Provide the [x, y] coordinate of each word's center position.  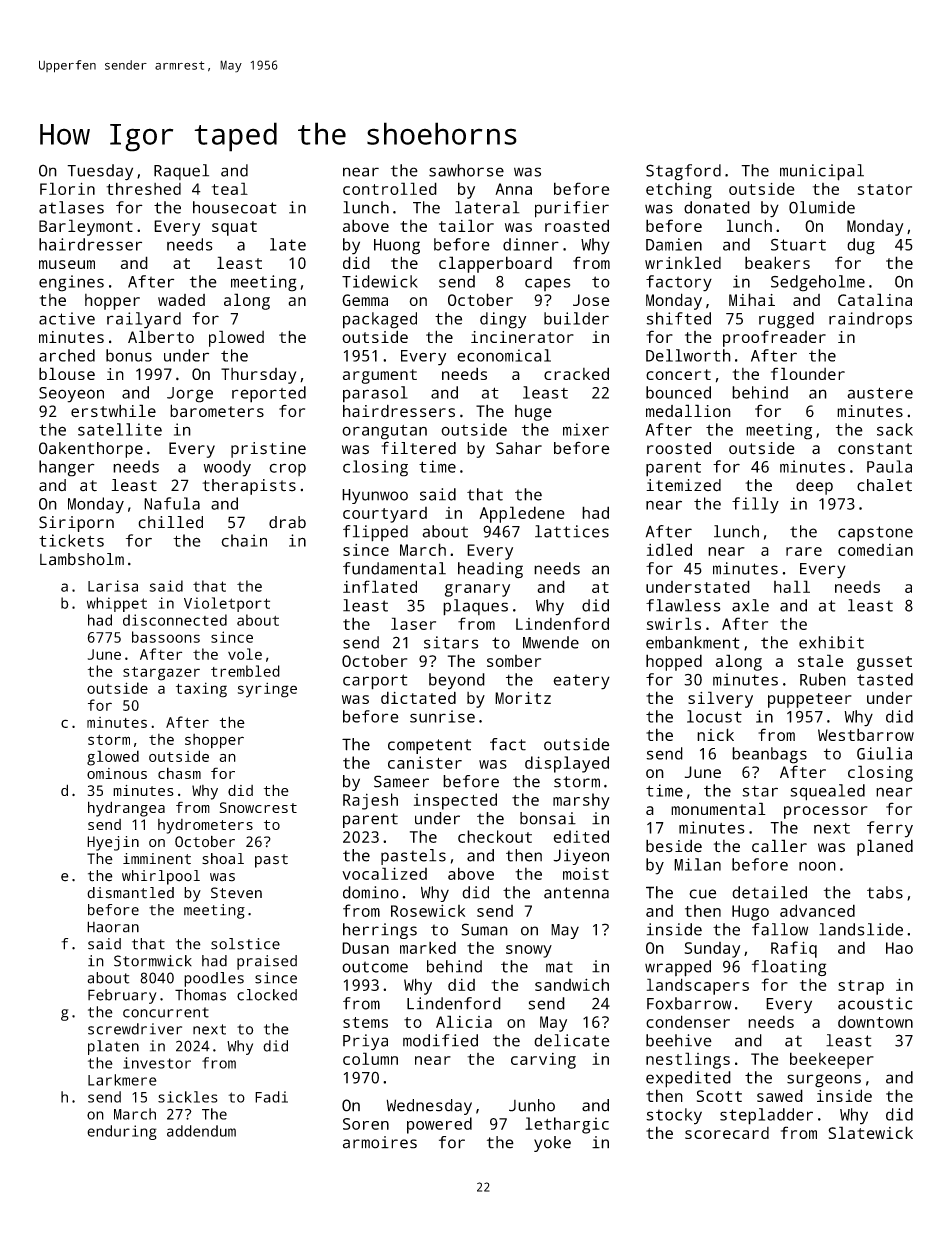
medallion [688, 410]
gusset [884, 663]
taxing [201, 690]
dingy [503, 320]
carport [375, 682]
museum [67, 264]
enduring [122, 1132]
